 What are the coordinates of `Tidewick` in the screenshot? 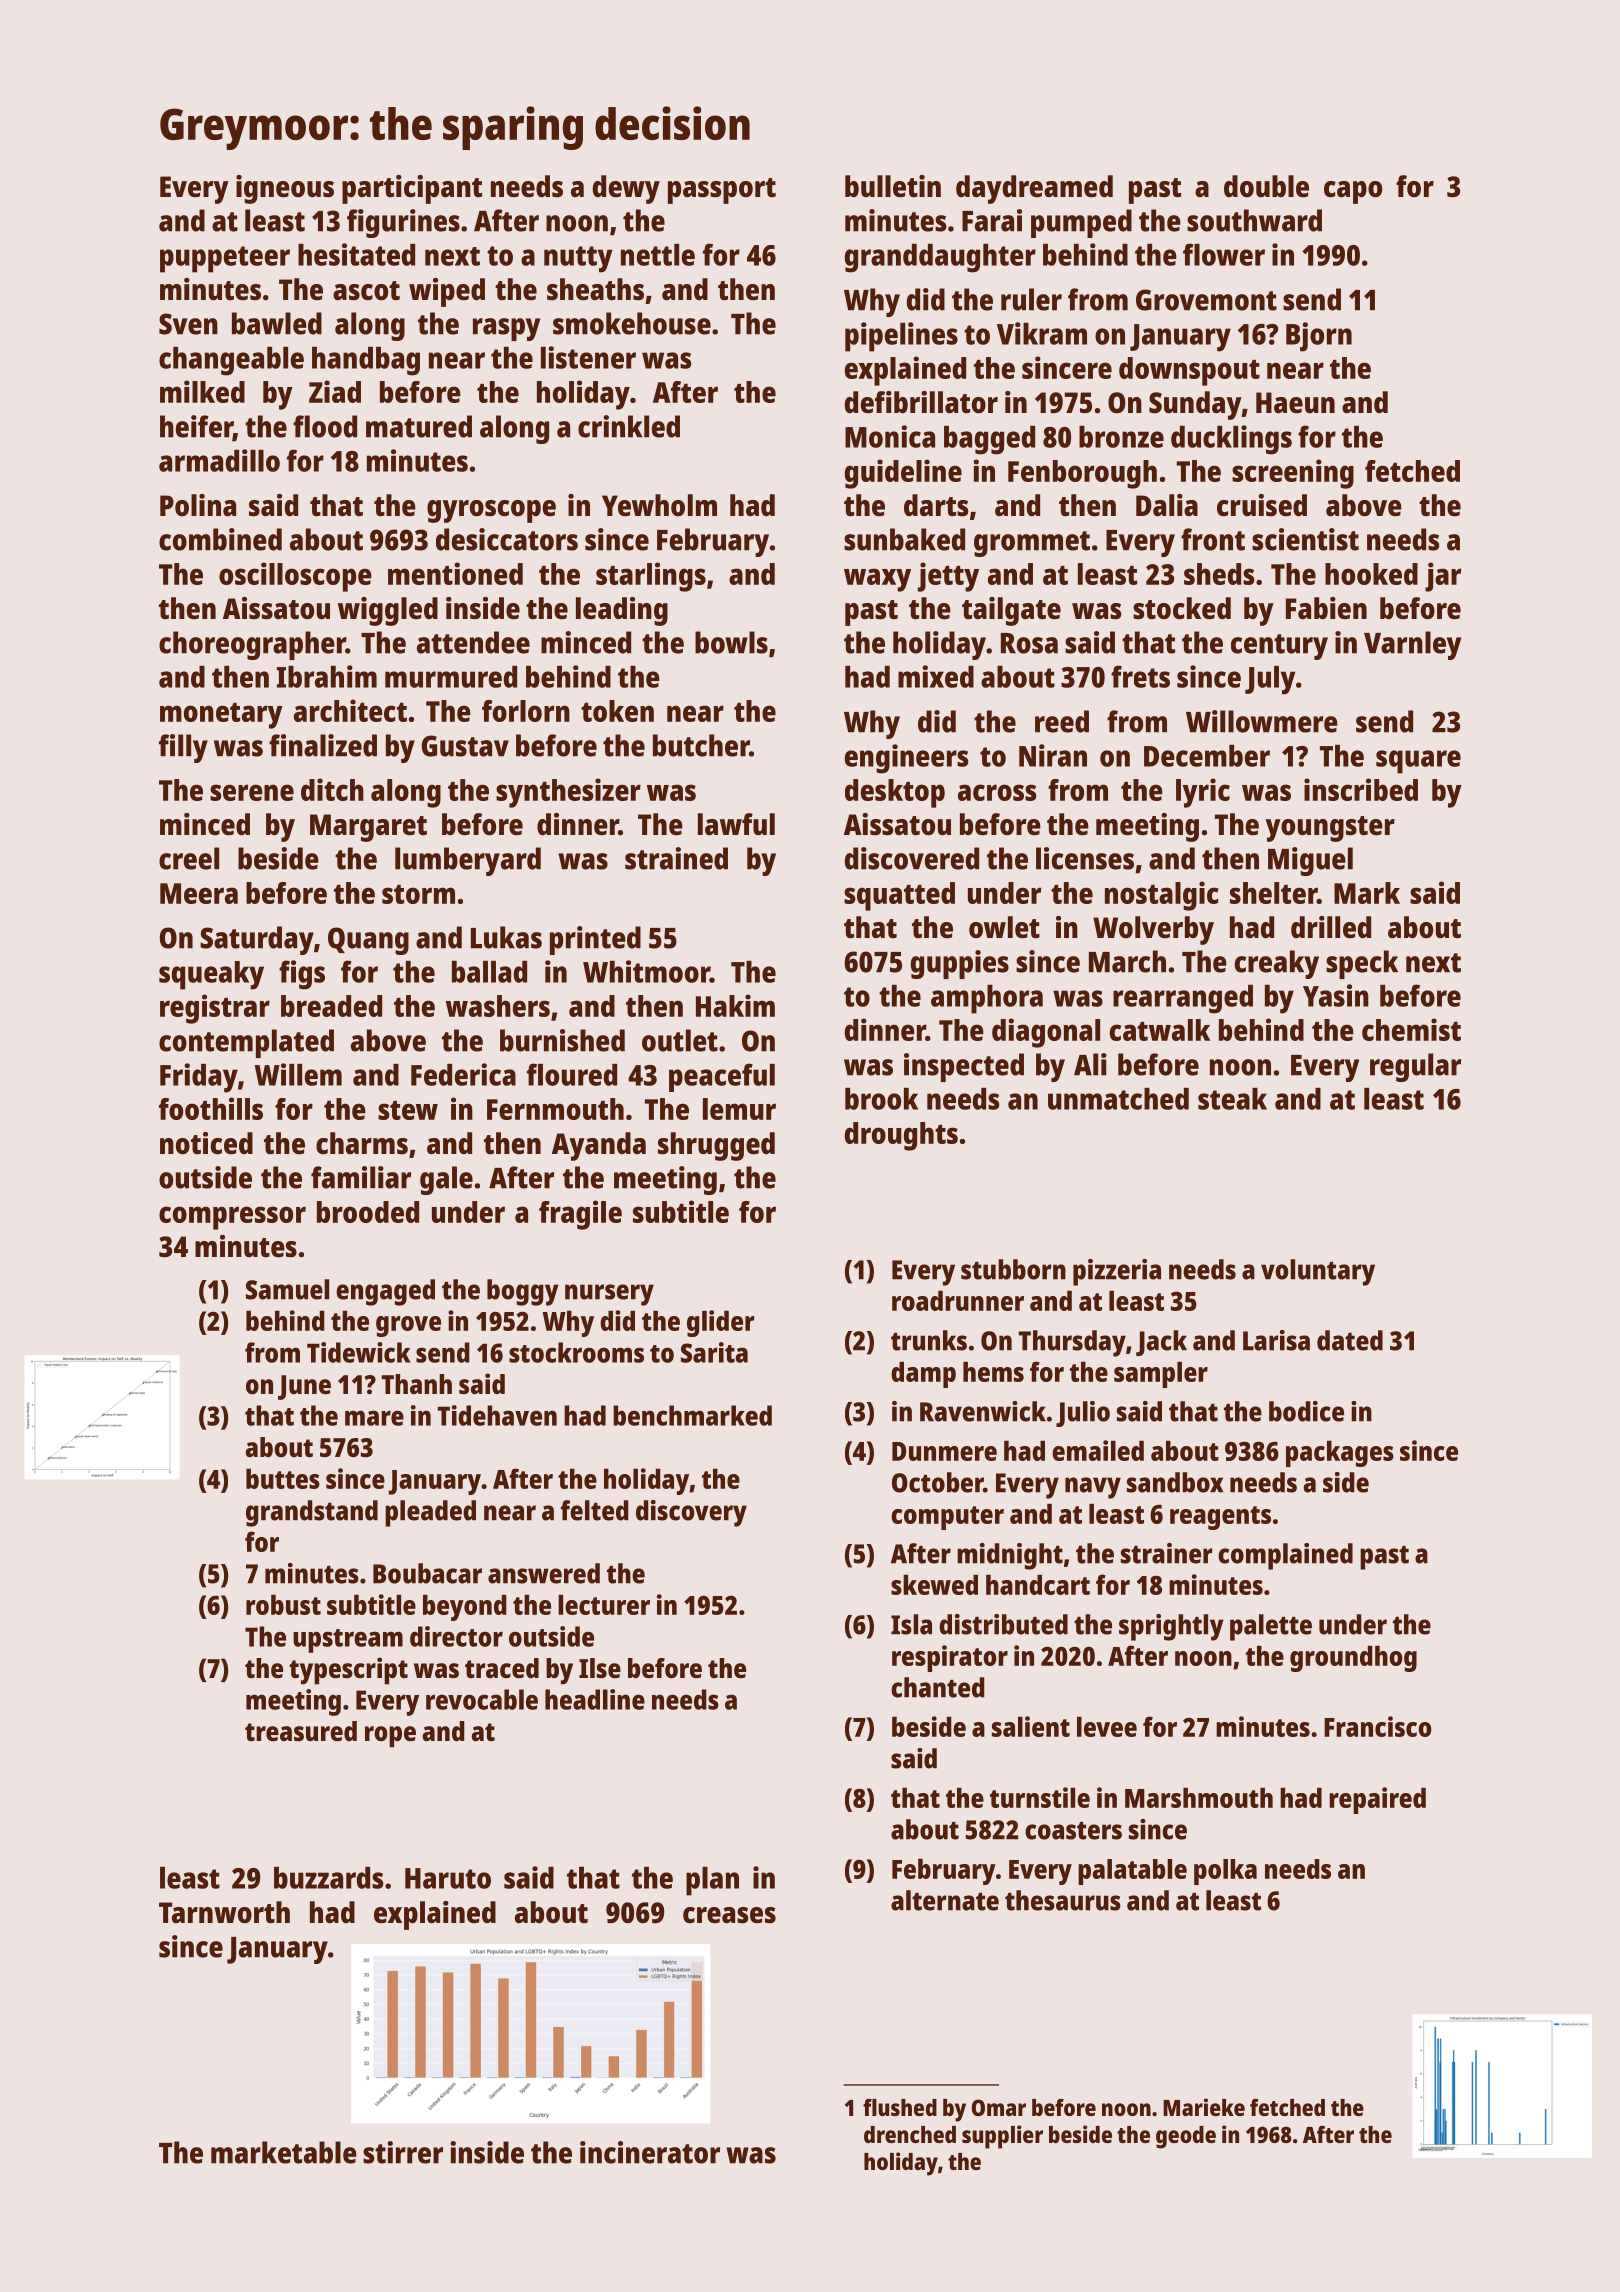 It's located at (358, 1352).
